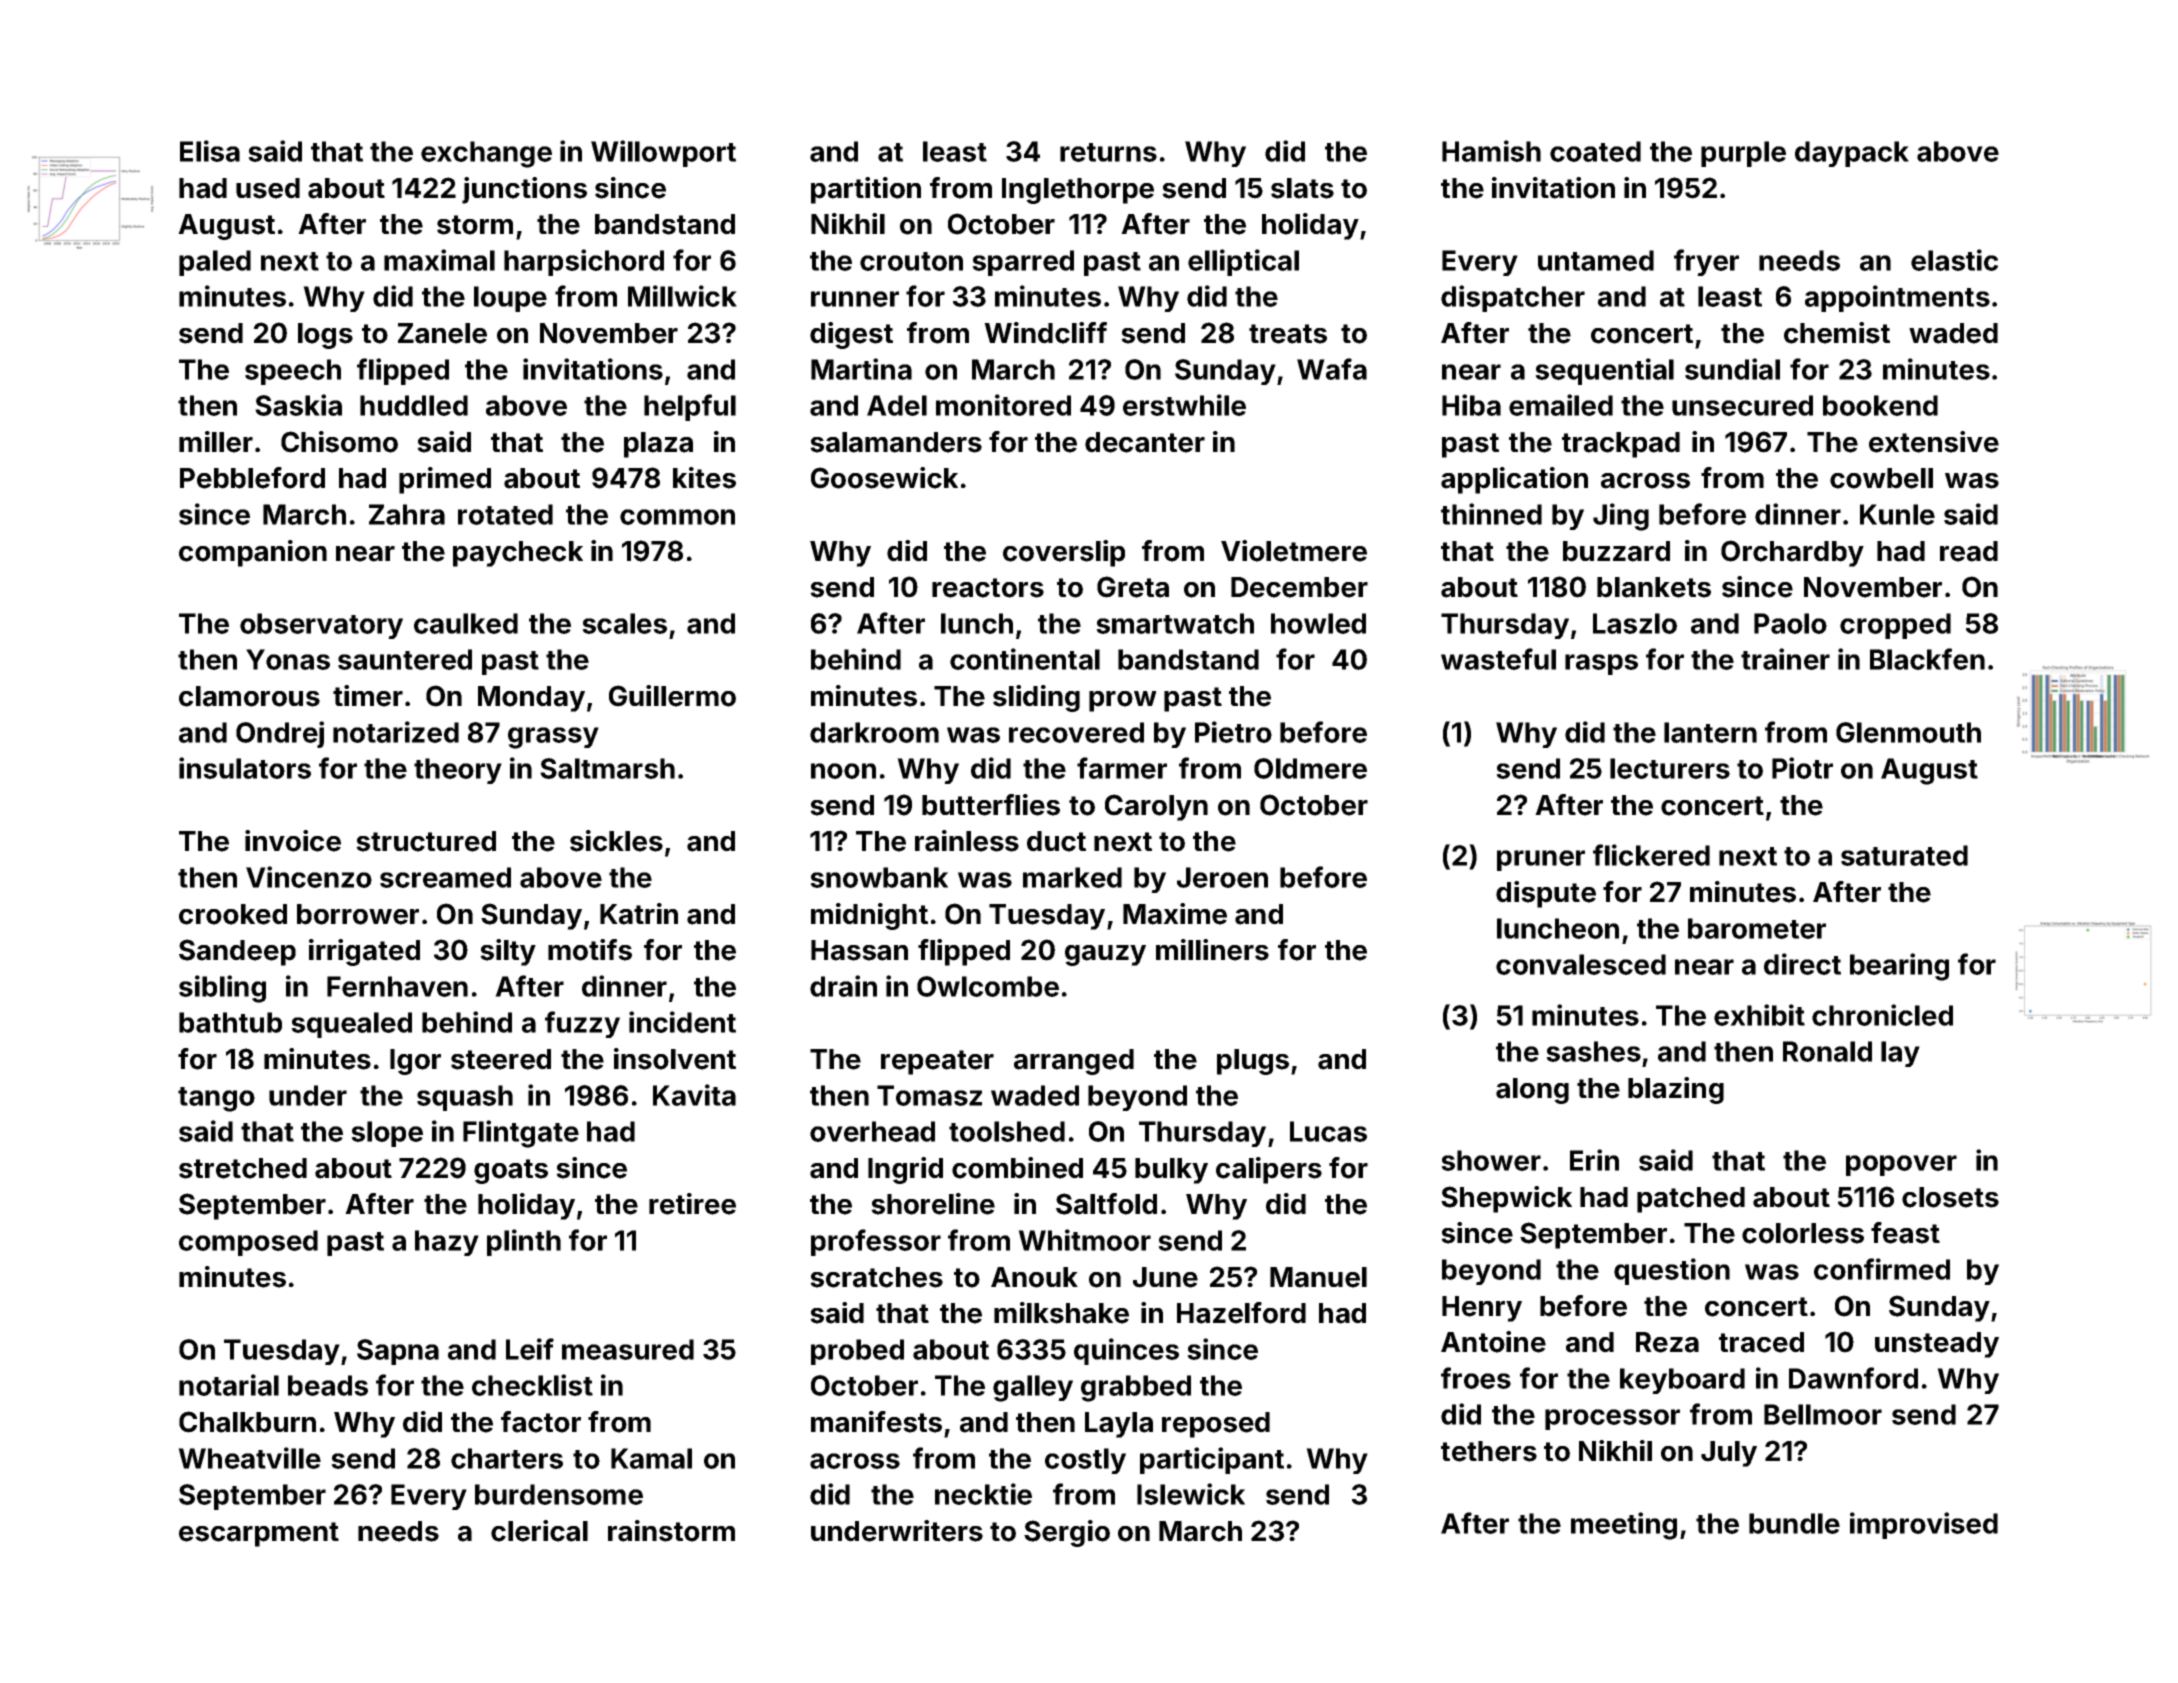 The height and width of the page is (1683, 2178). I want to click on Piotr, so click(1802, 768).
